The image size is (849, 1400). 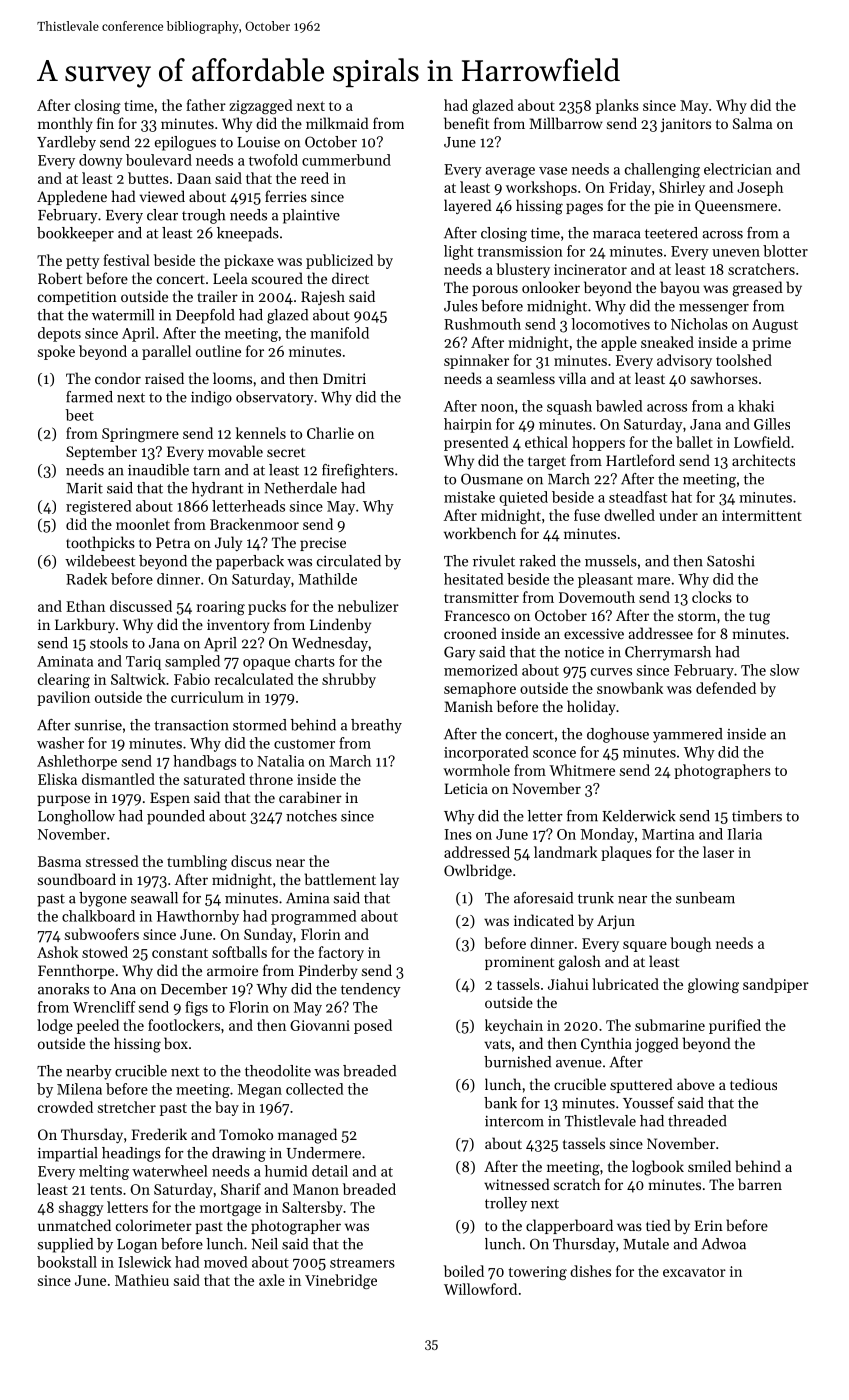 I want to click on intermittent, so click(x=762, y=515).
